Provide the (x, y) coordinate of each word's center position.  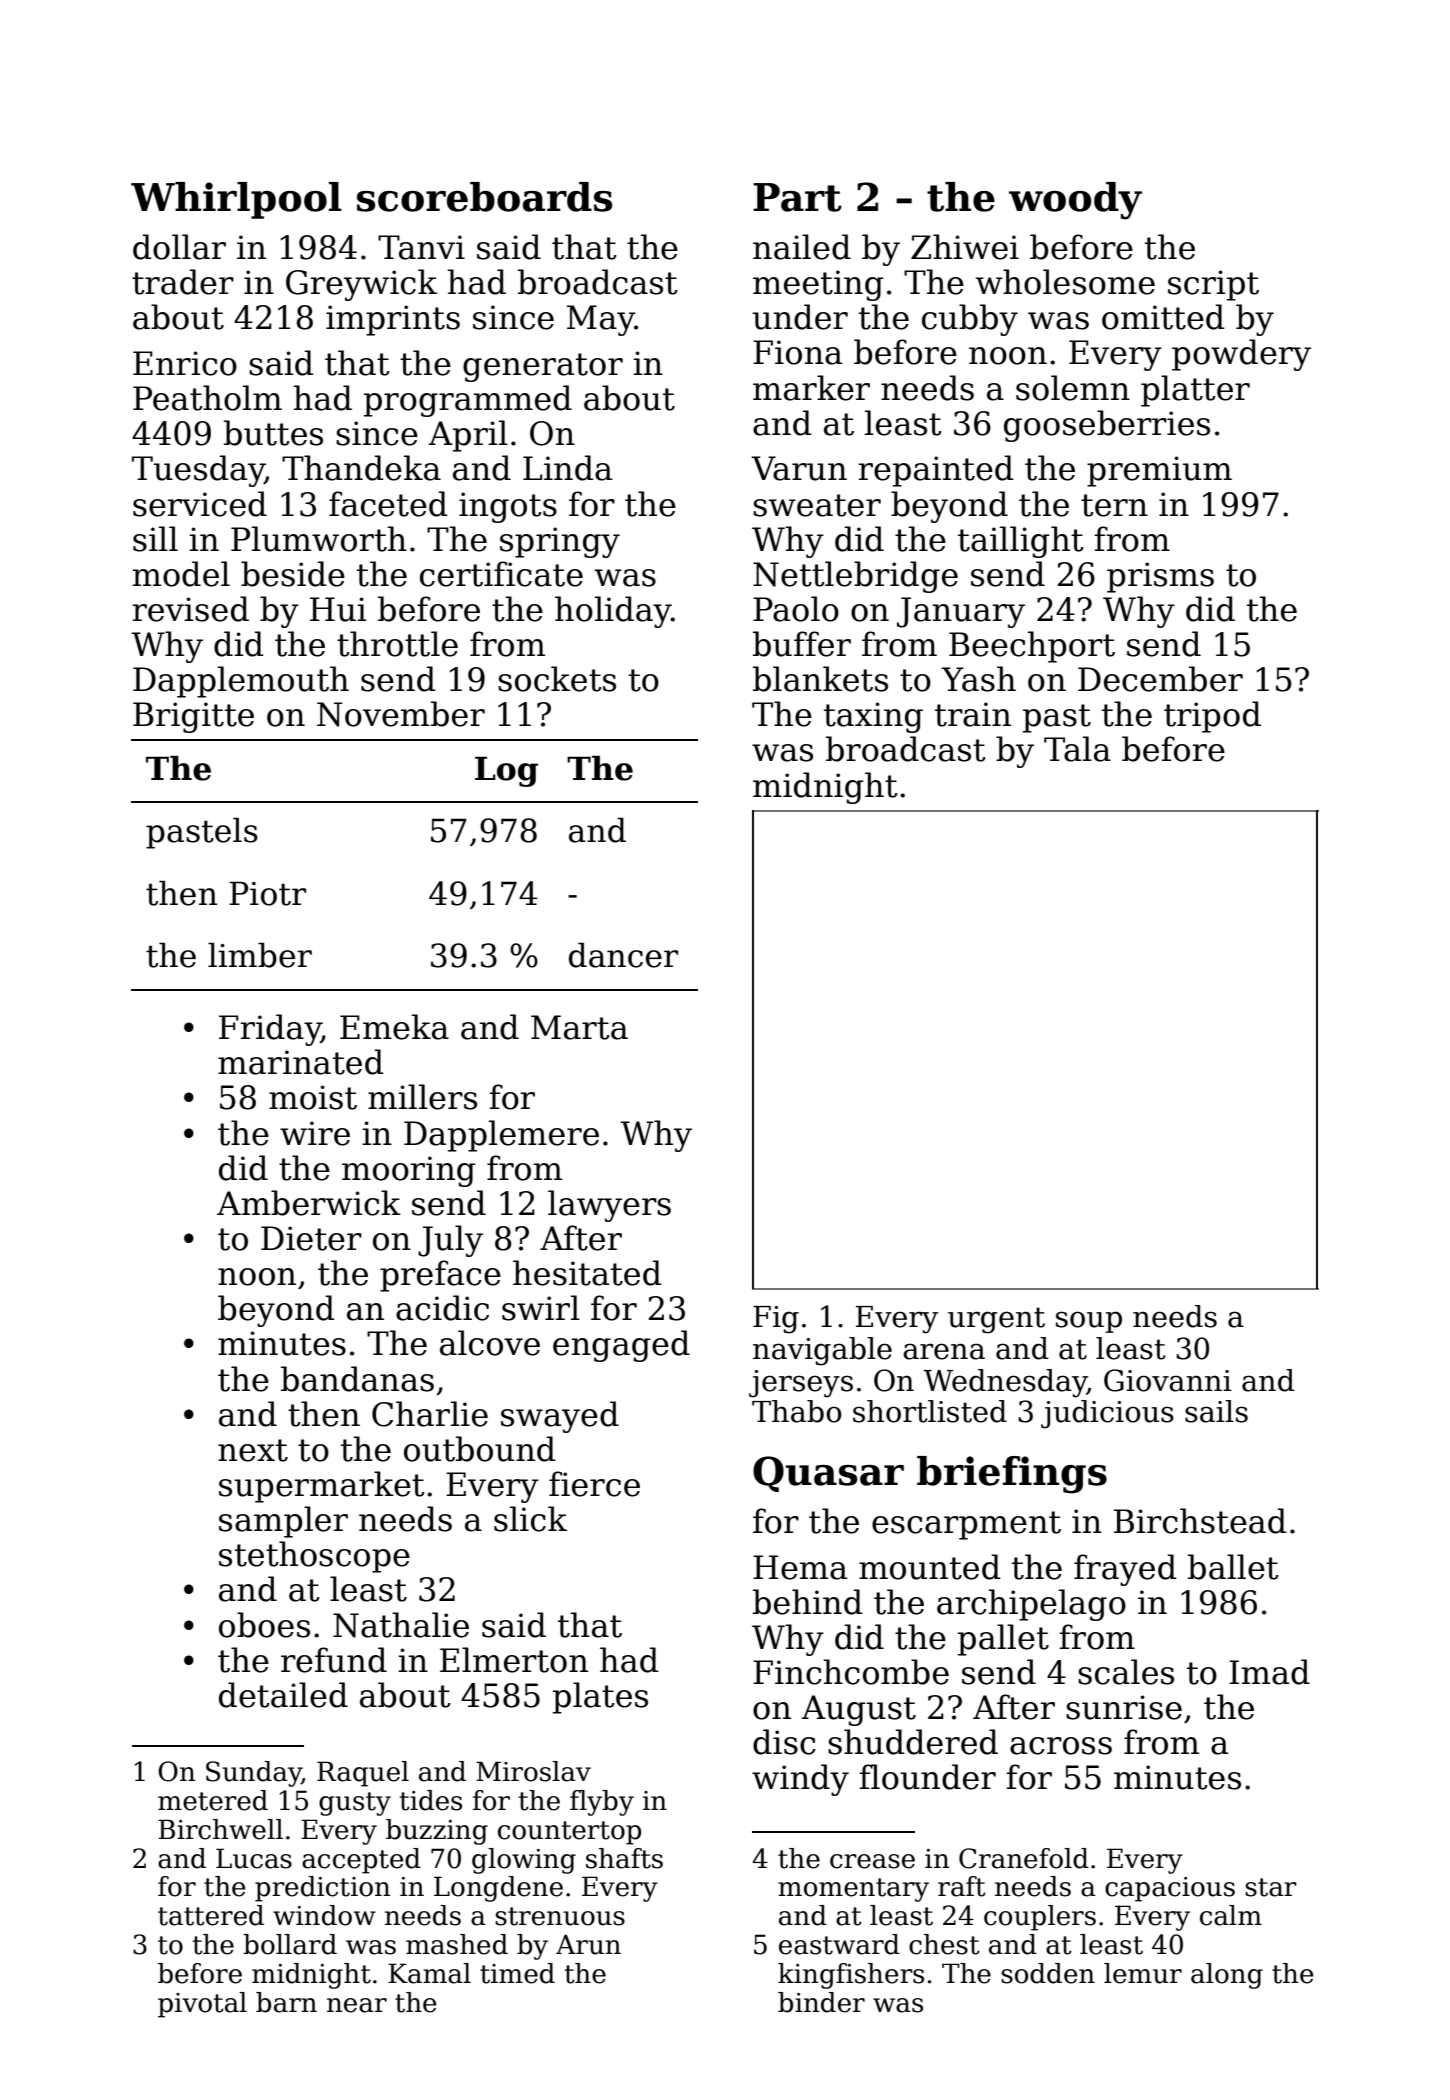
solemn (1073, 388)
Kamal (429, 1973)
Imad (1269, 1672)
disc (784, 1742)
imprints (393, 320)
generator (543, 367)
